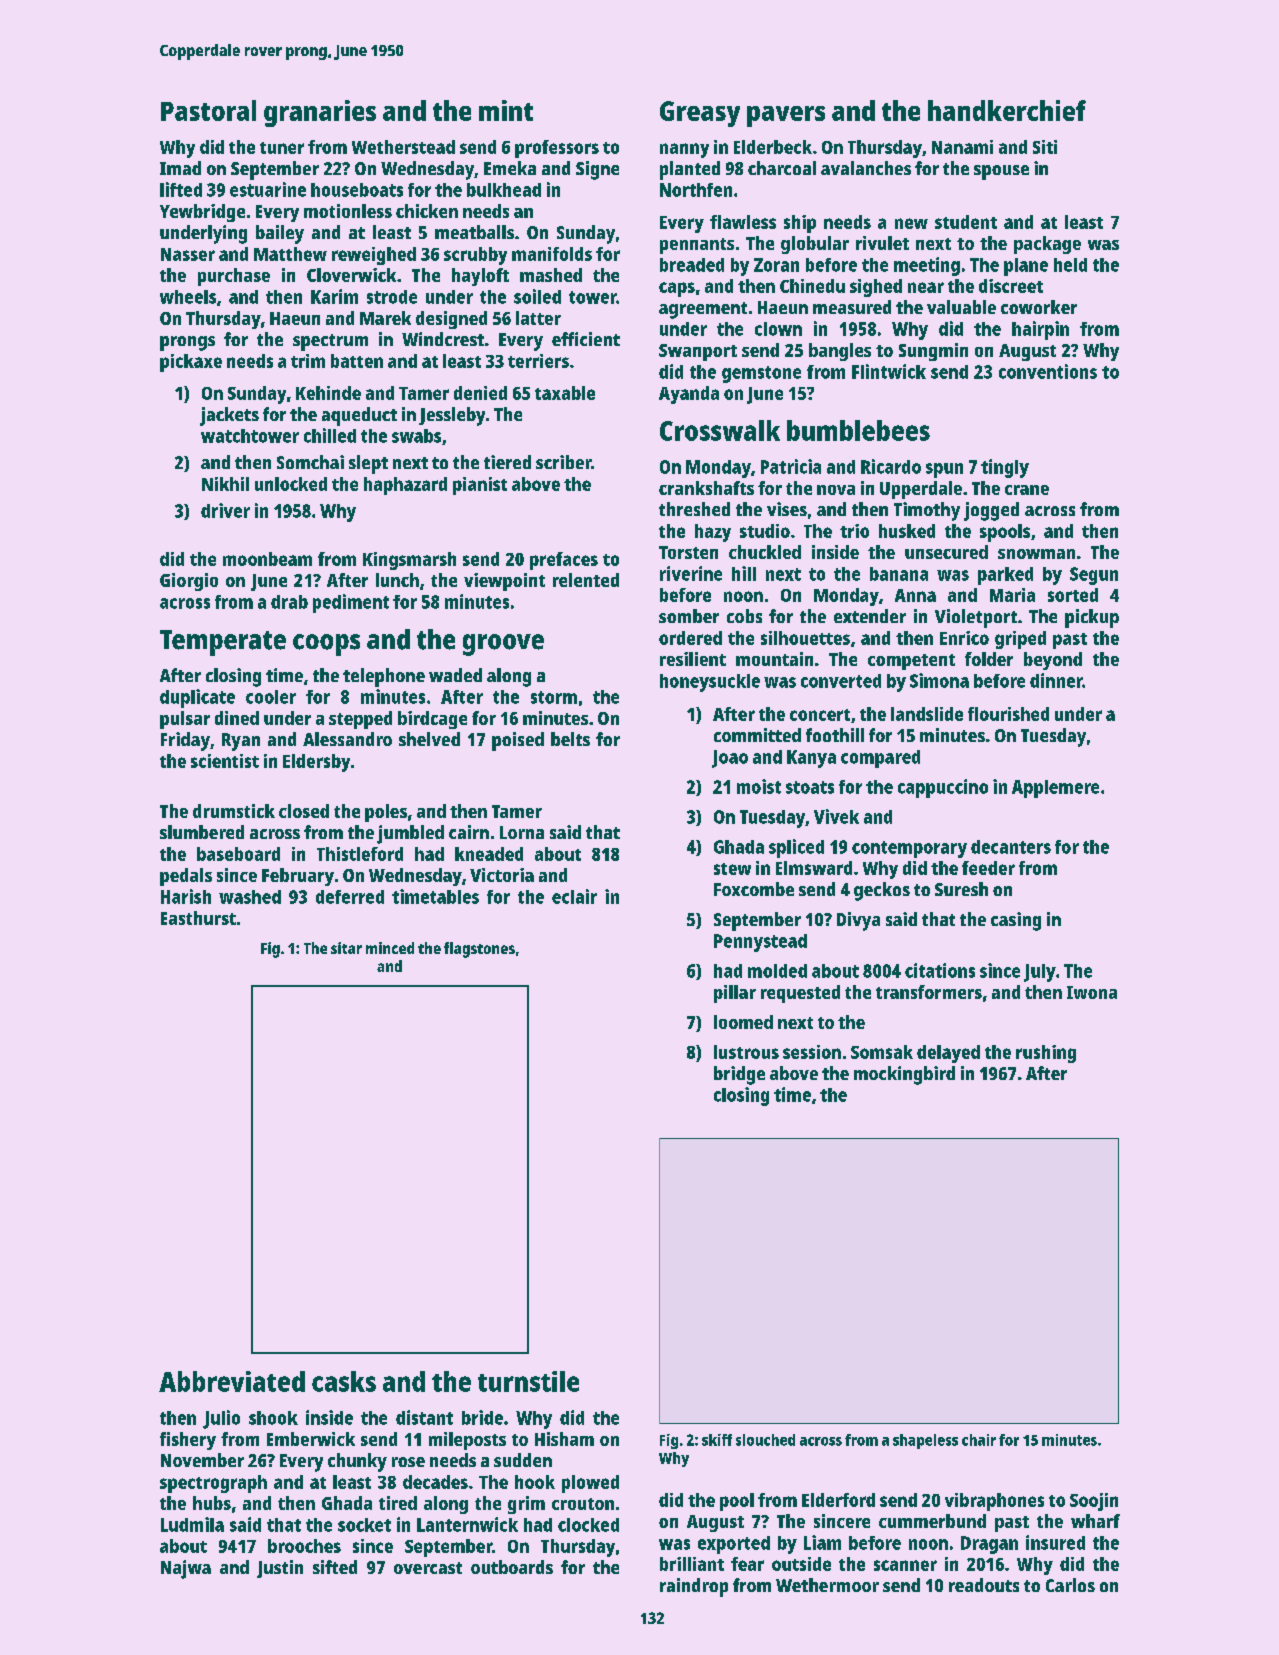 The height and width of the screenshot is (1655, 1279). Describe the element at coordinates (946, 552) in the screenshot. I see `unsecured` at that location.
